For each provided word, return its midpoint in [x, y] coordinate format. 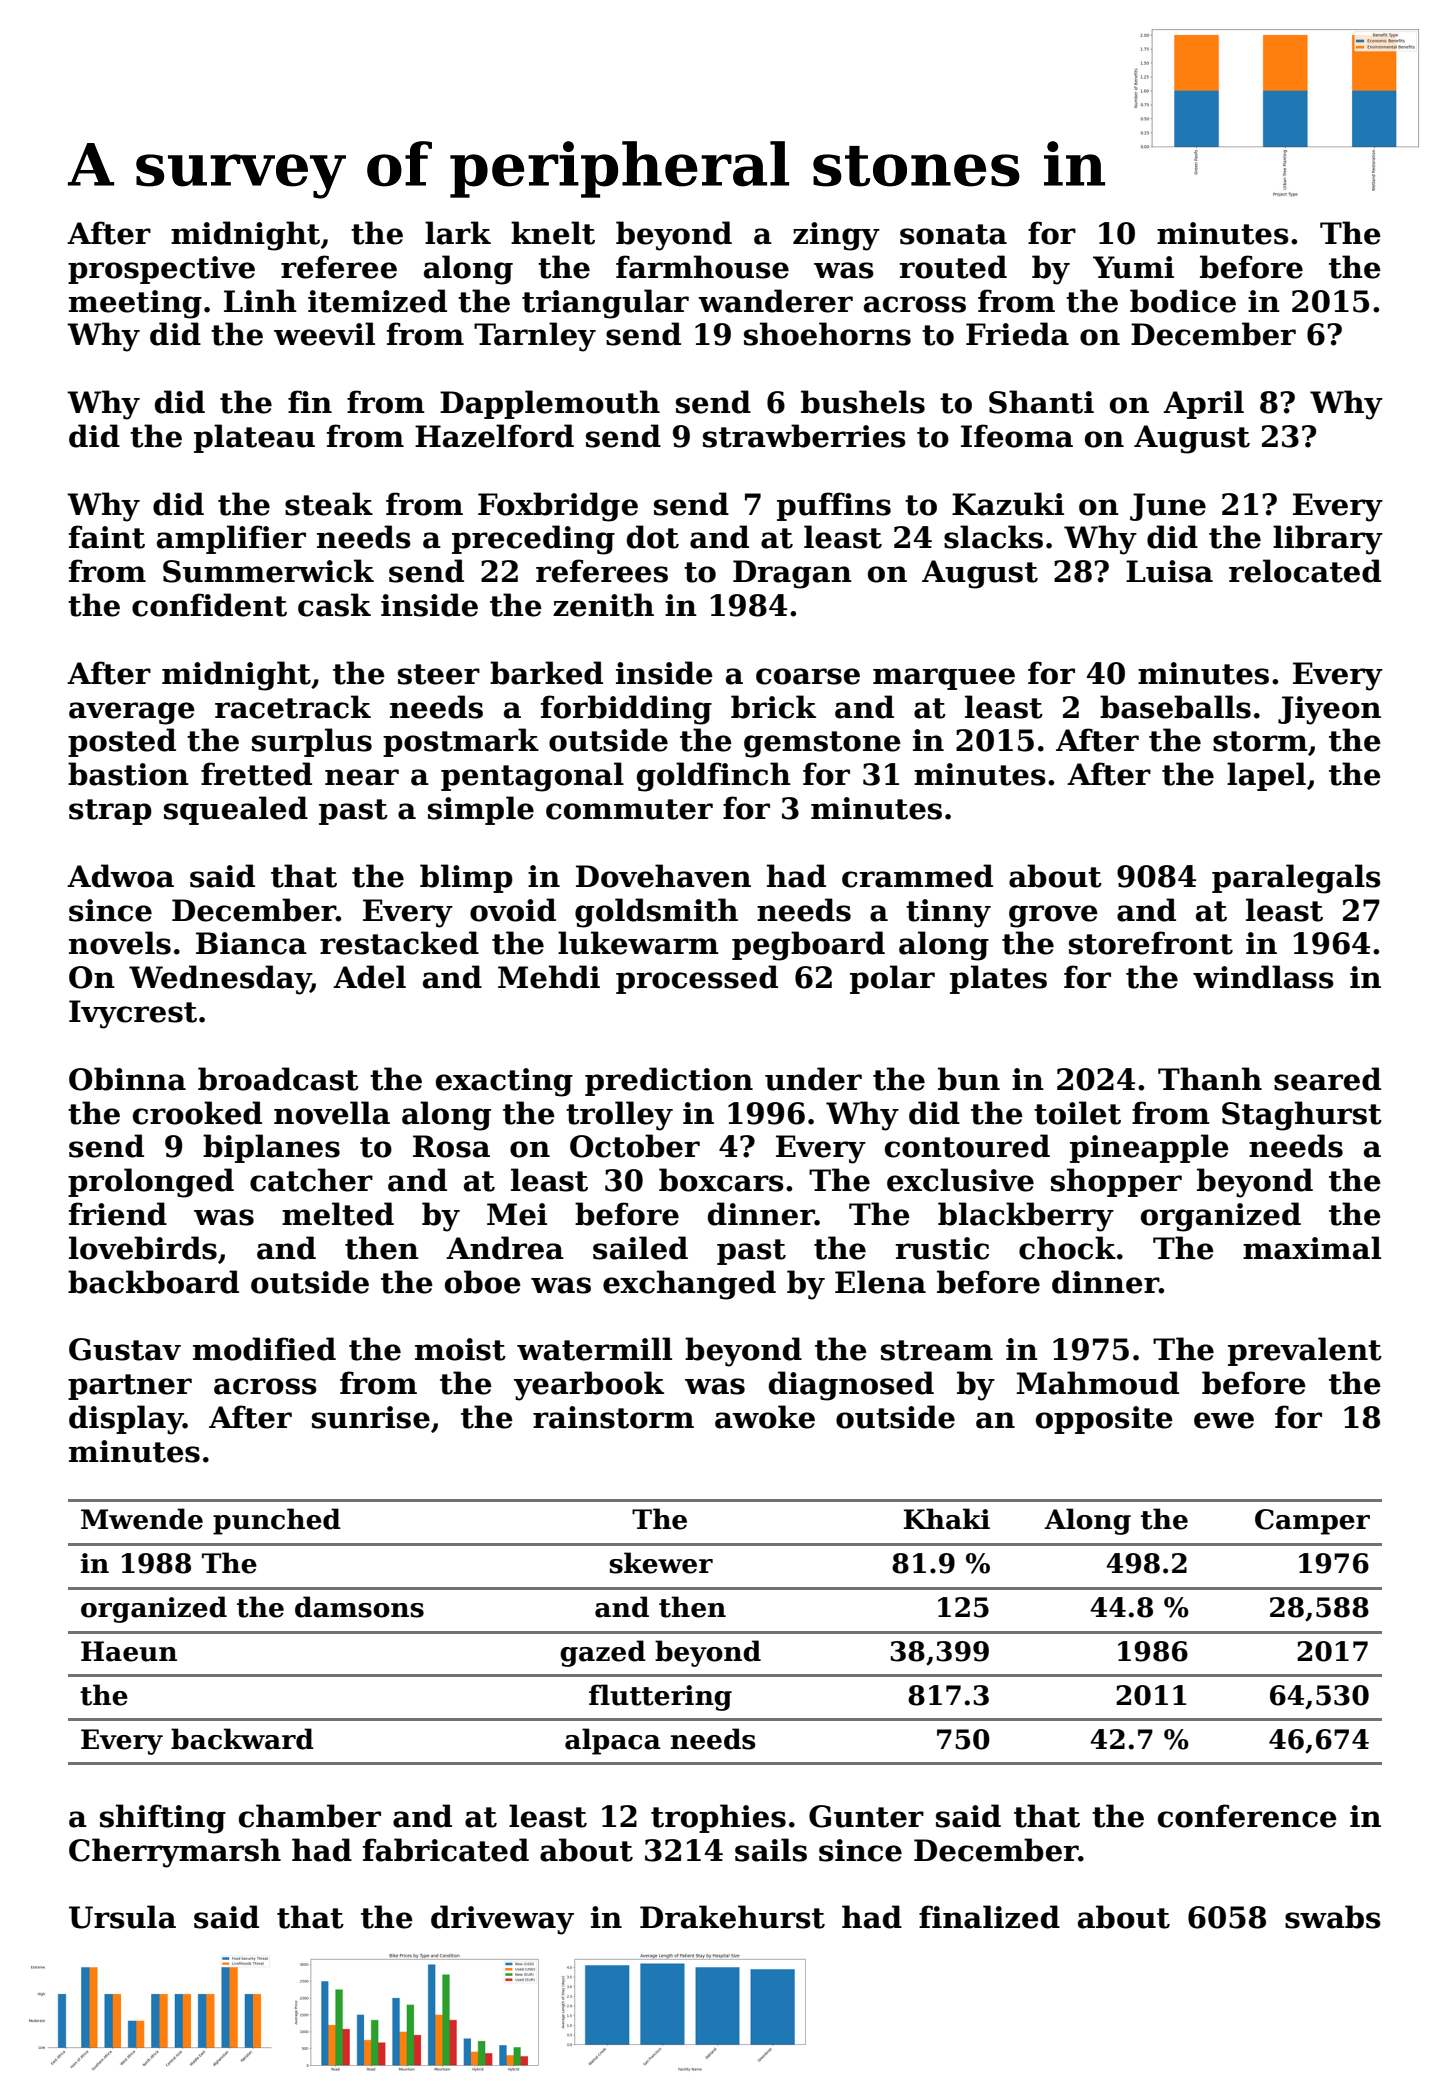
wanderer [775, 301]
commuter [629, 809]
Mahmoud [1098, 1383]
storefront [1151, 943]
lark [458, 233]
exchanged [689, 1285]
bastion [128, 774]
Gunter [866, 1816]
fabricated [446, 1850]
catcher [311, 1180]
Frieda [1017, 334]
